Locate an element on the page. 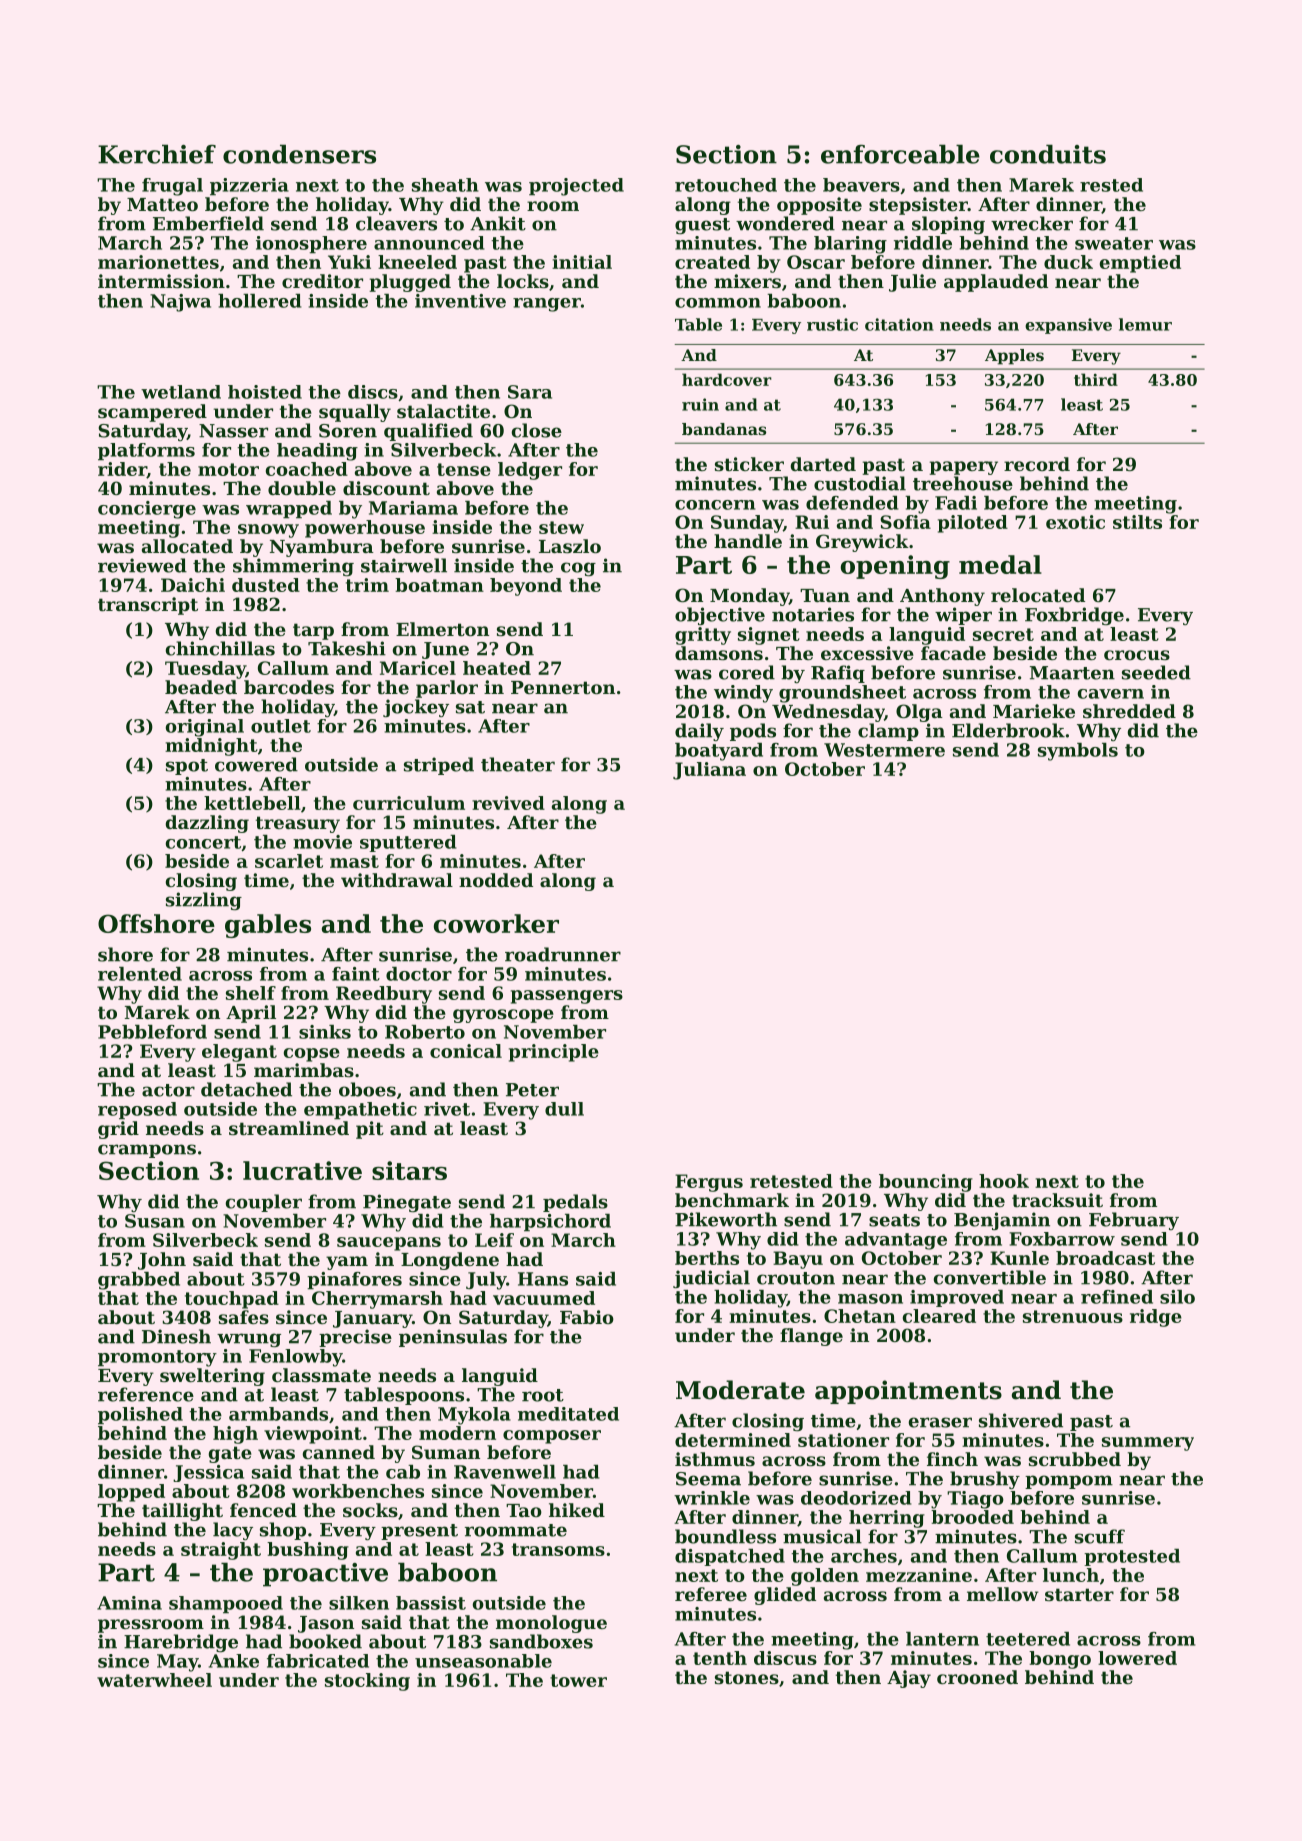 This document has height=1841, width=1302. grid is located at coordinates (118, 1130).
